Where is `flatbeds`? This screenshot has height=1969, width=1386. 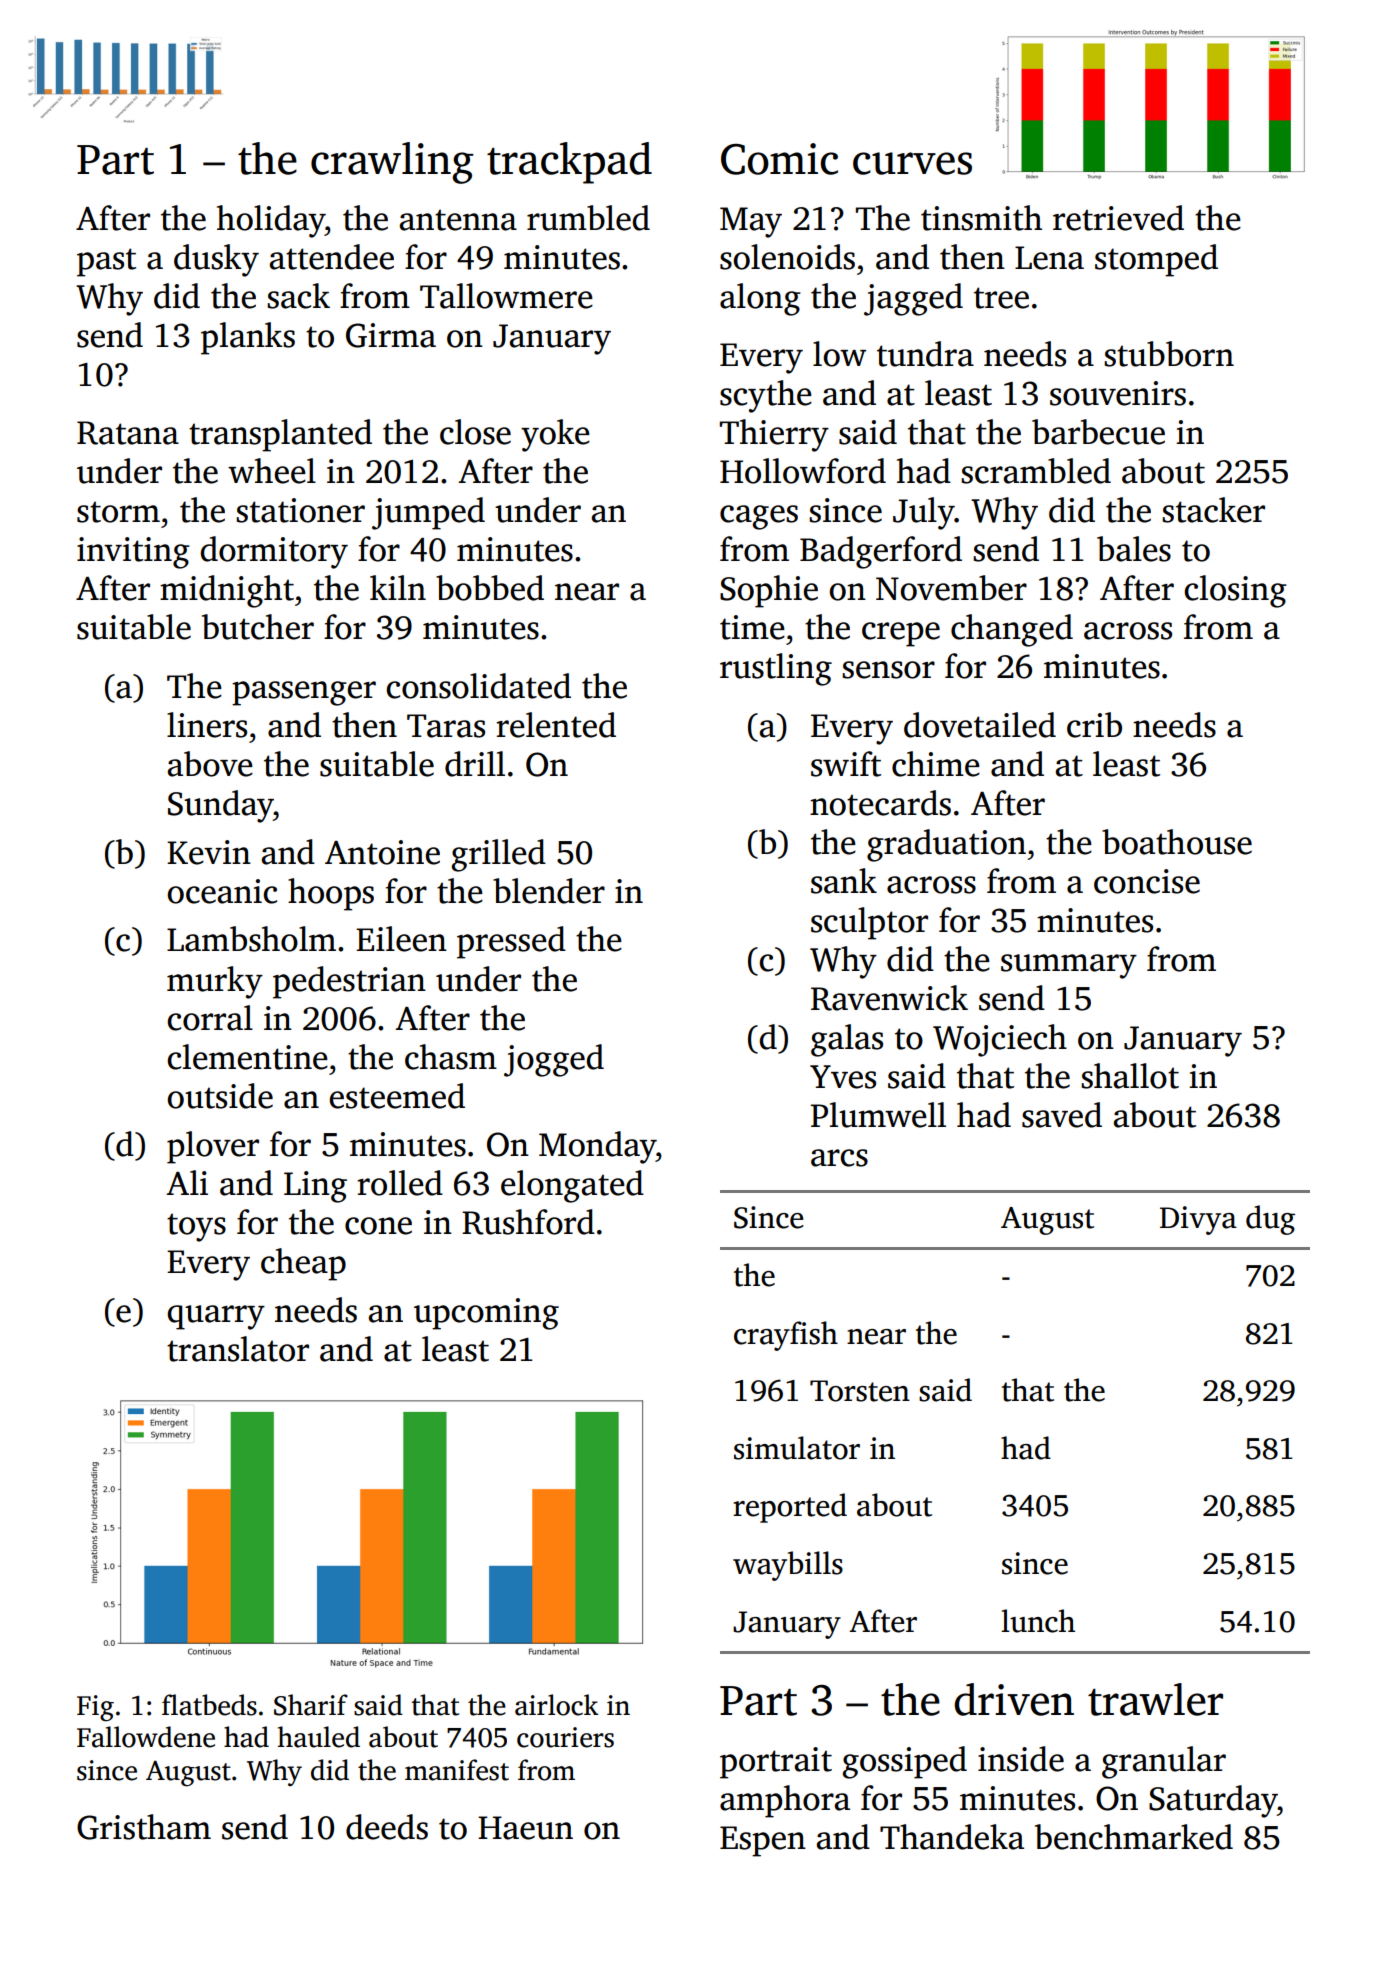 flatbeds is located at coordinates (209, 1705).
